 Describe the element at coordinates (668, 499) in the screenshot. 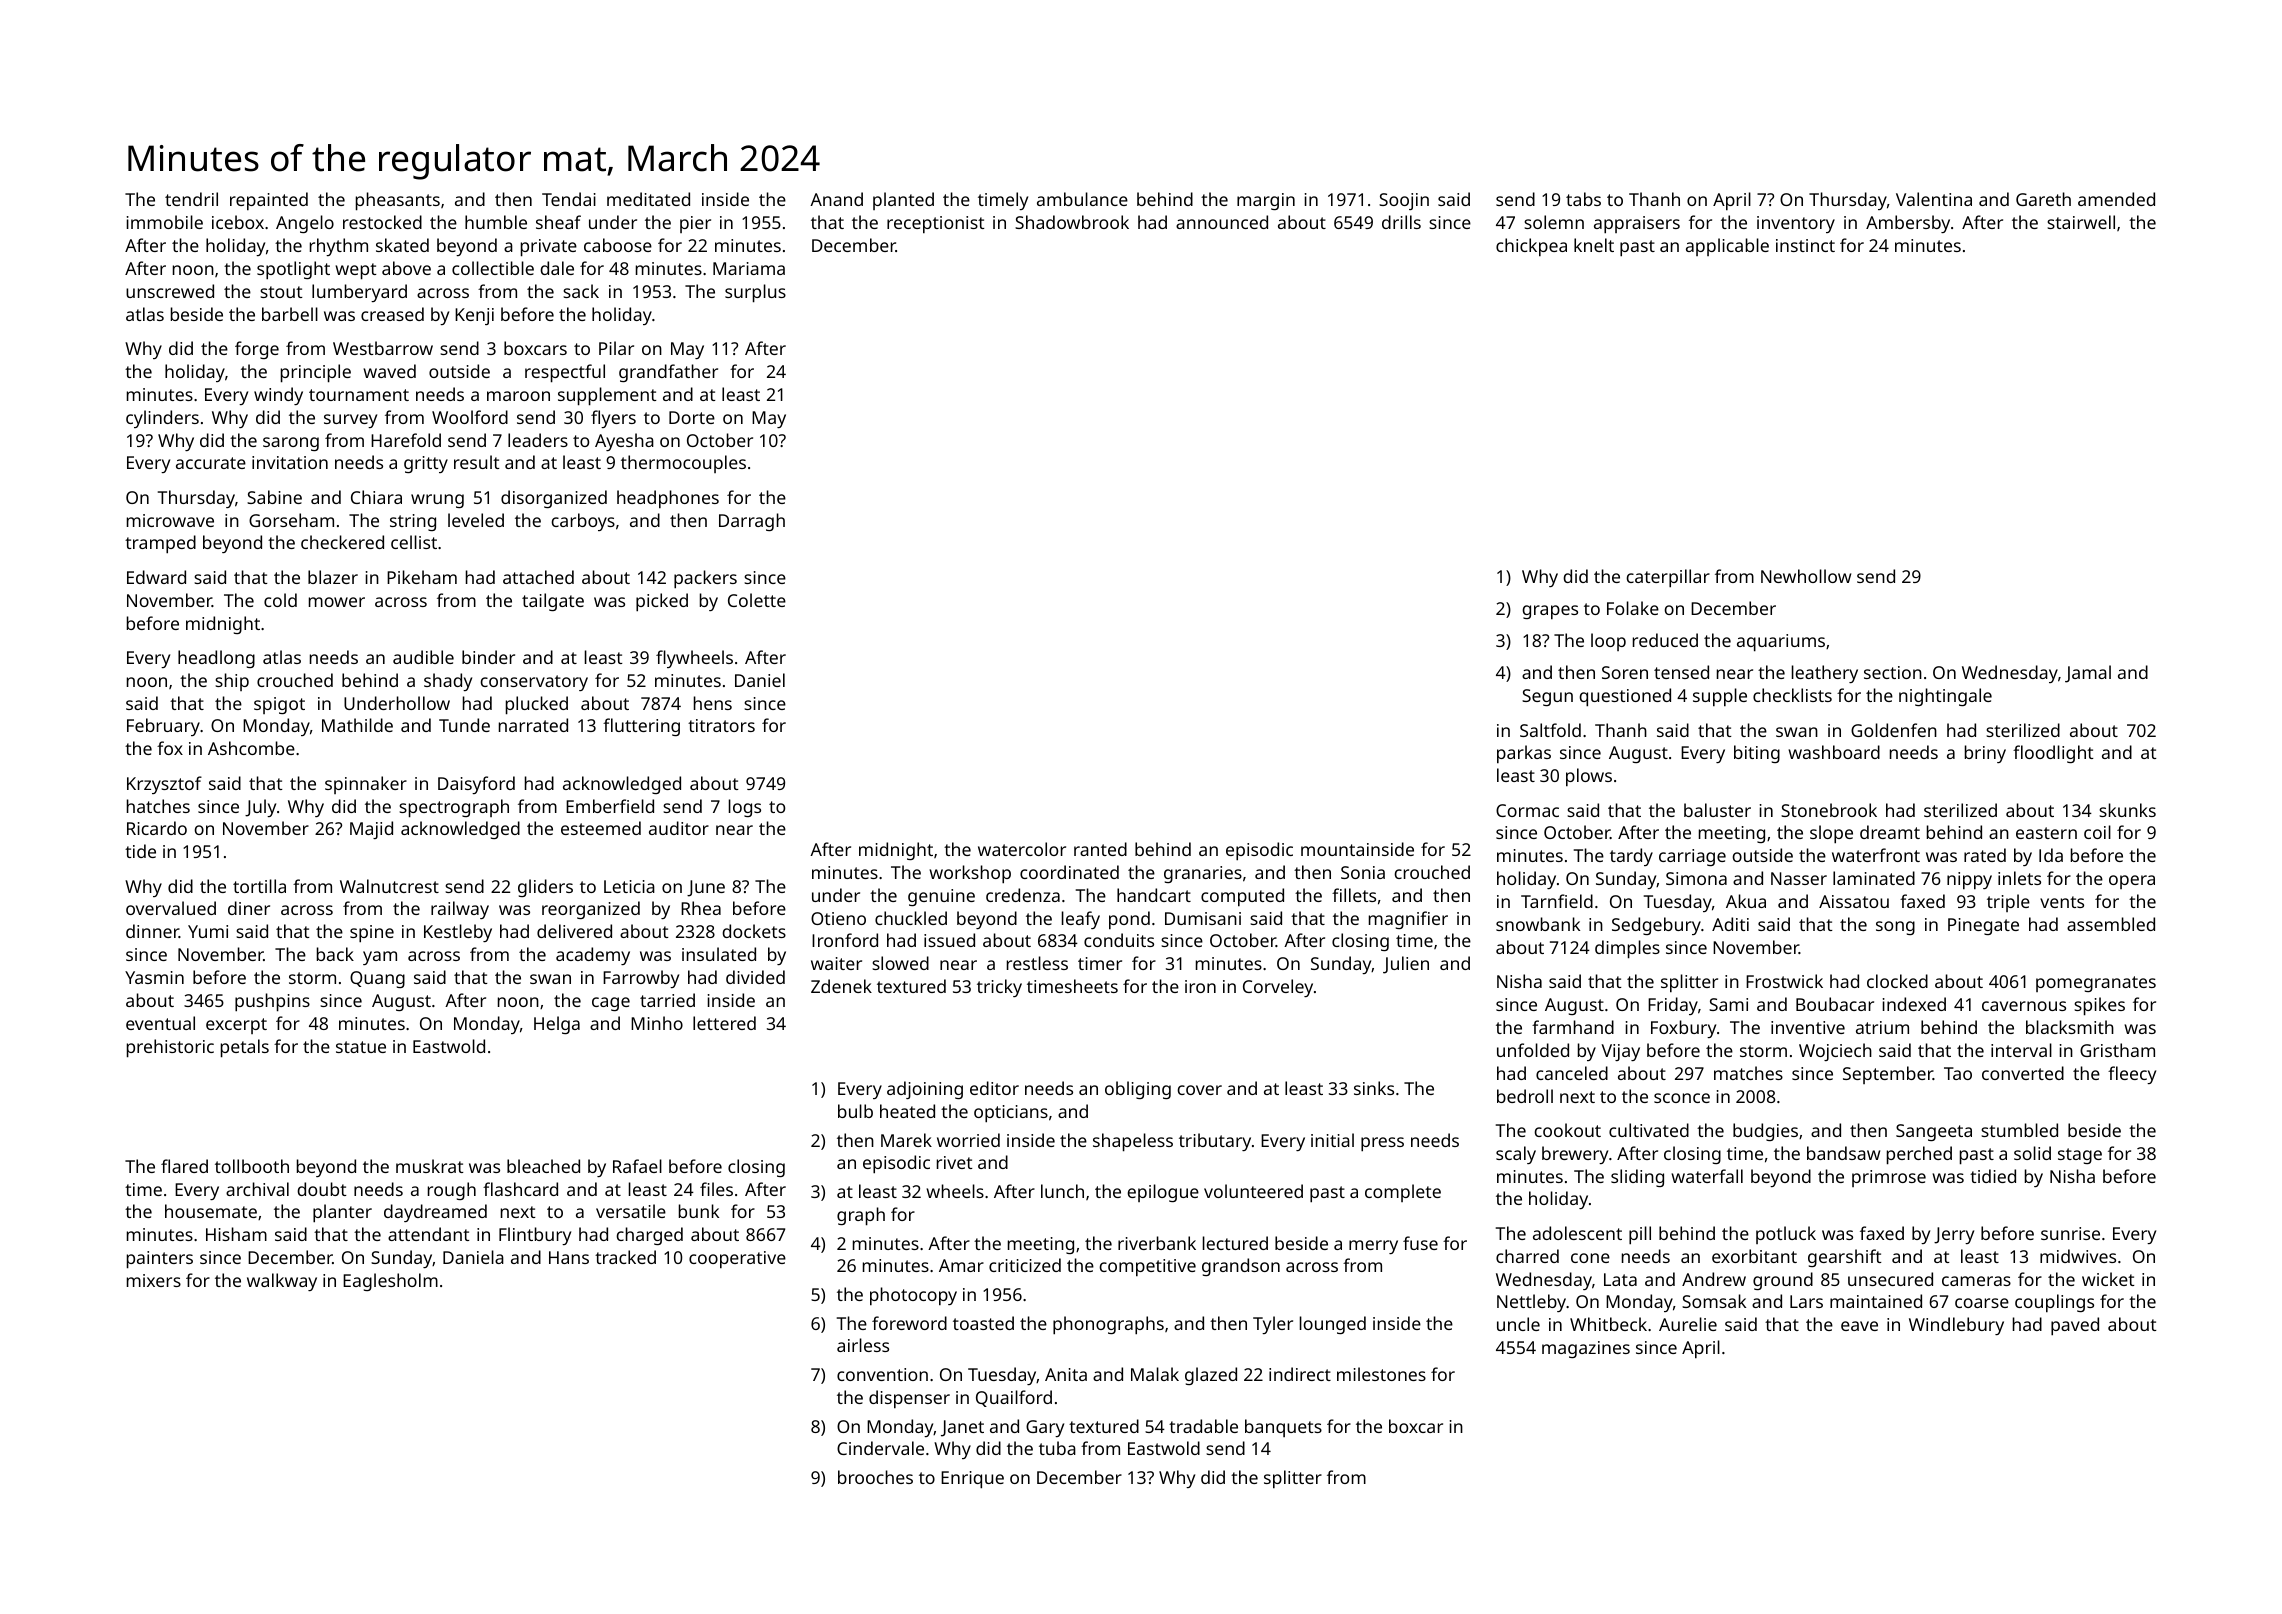

I see `headphones` at that location.
